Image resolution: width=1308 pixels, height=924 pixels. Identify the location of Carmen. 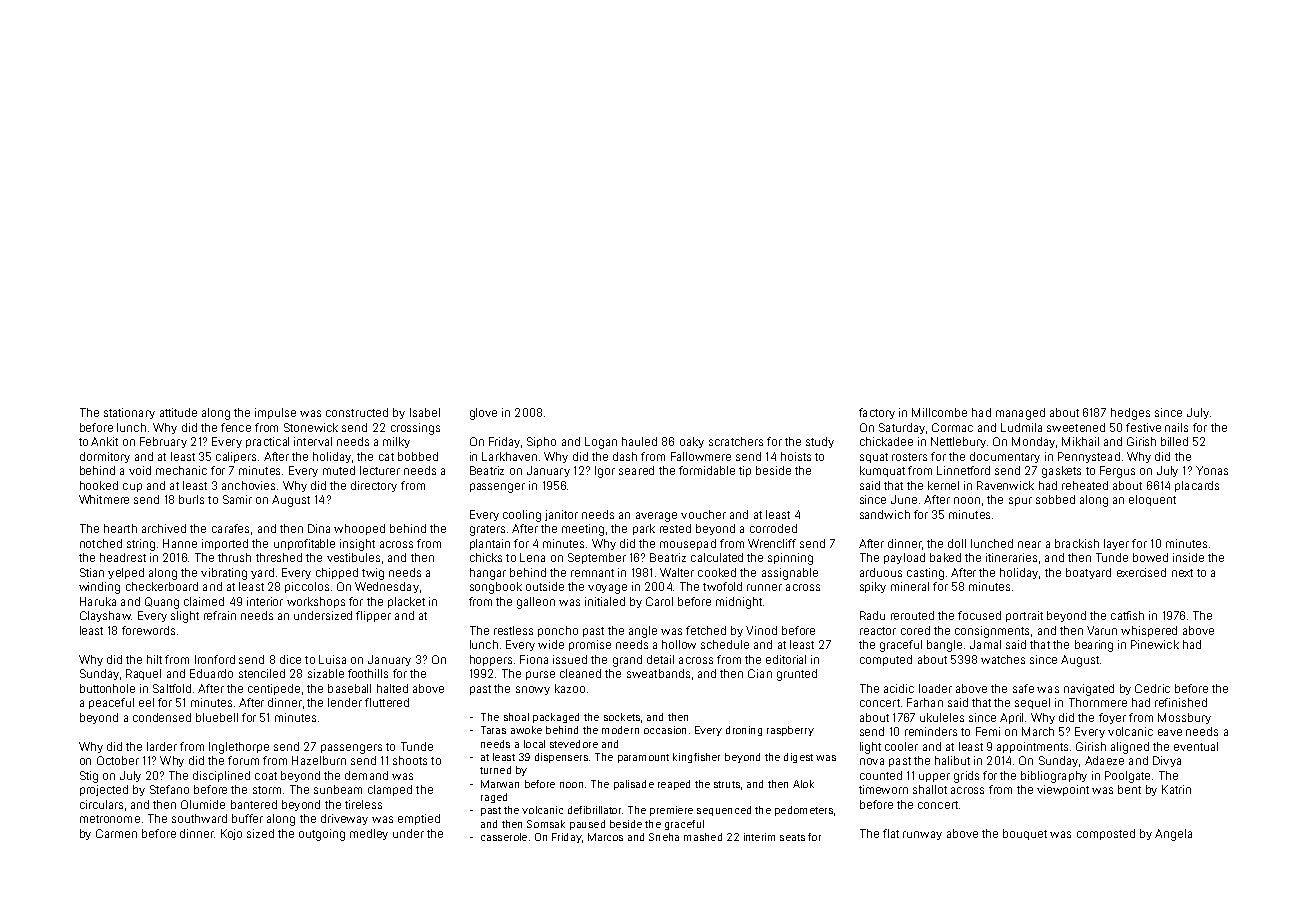
(116, 833).
